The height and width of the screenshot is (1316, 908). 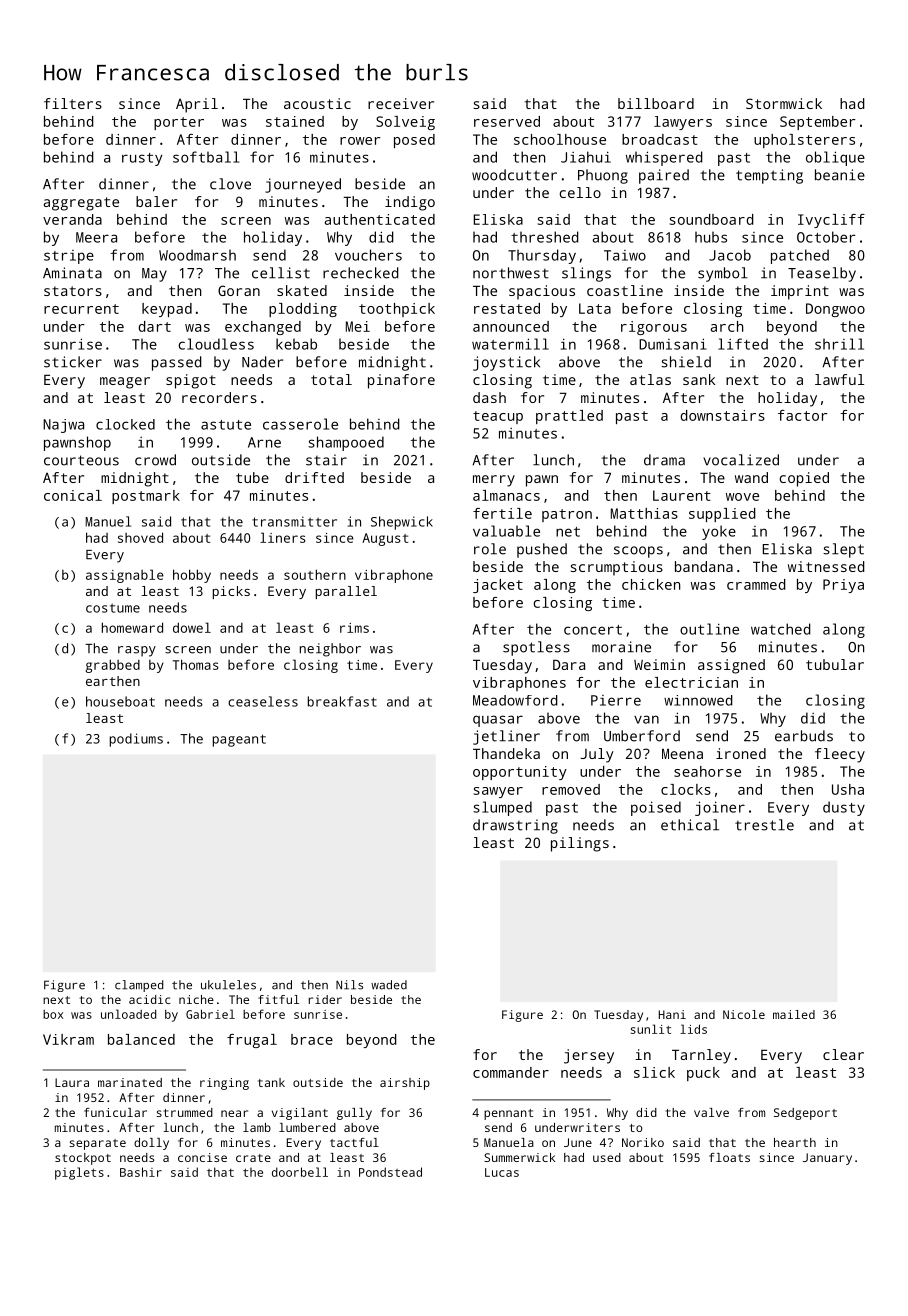 What do you see at coordinates (567, 515) in the screenshot?
I see `patron` at bounding box center [567, 515].
